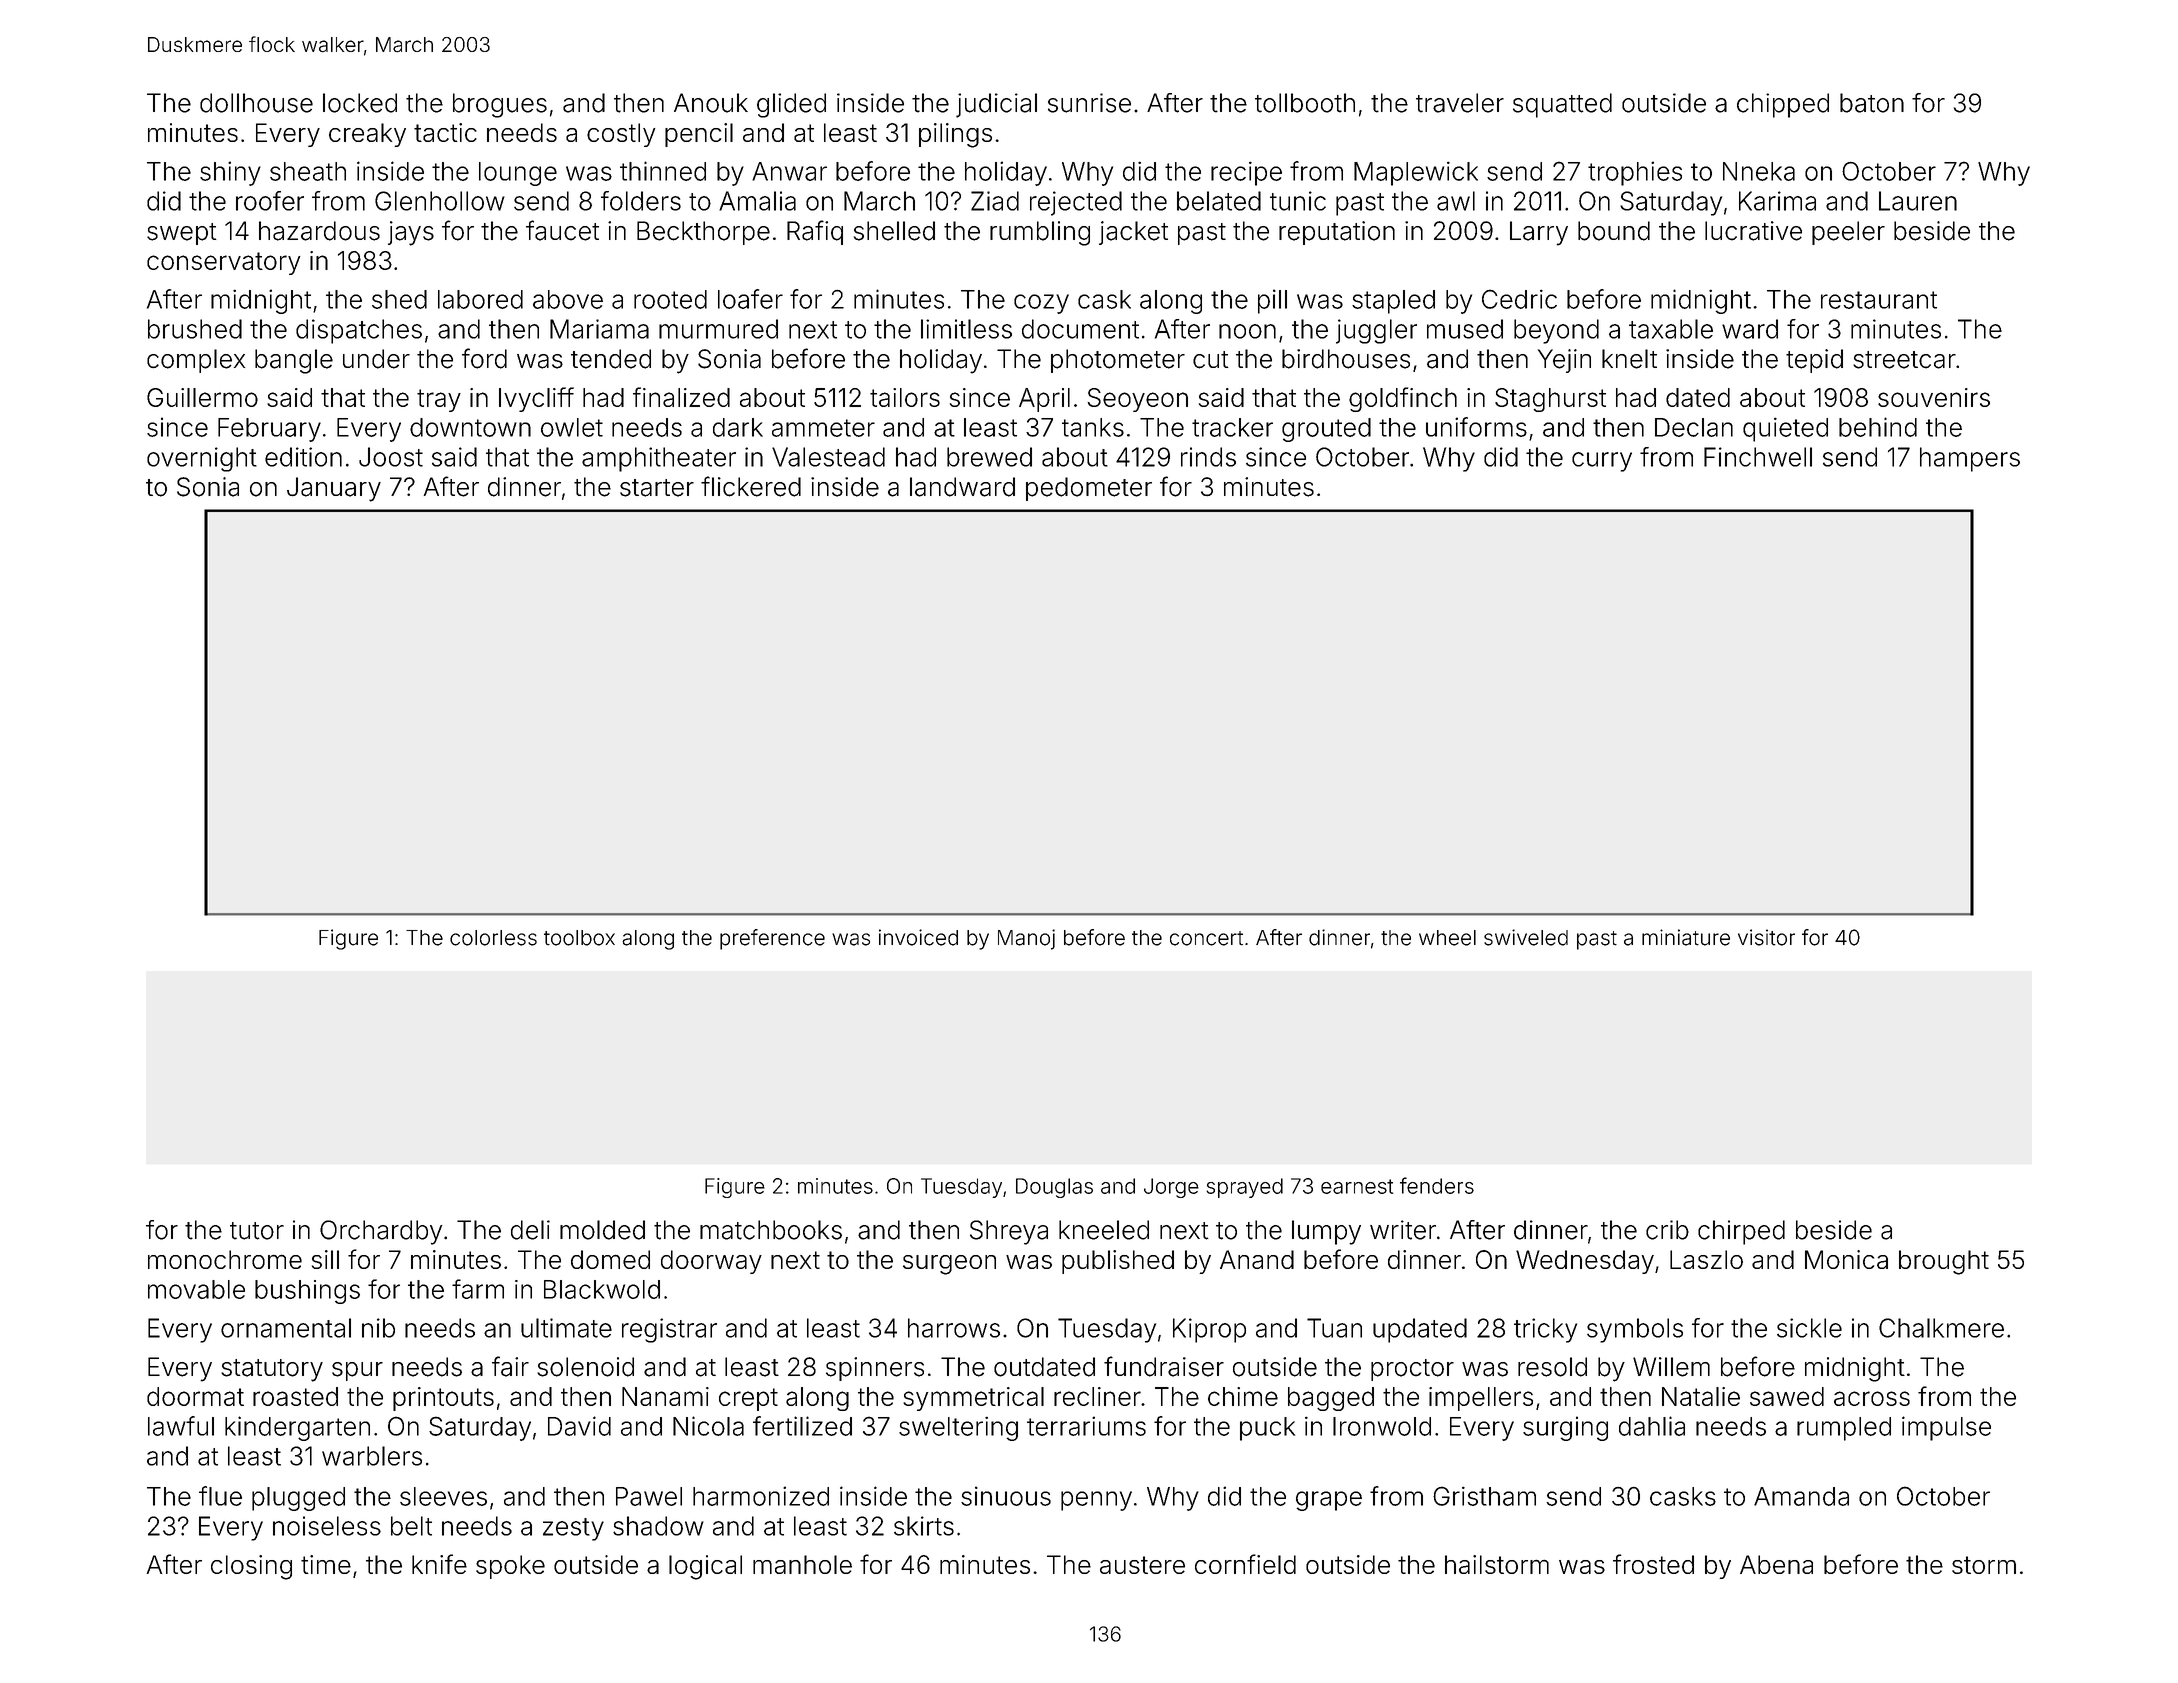  Describe the element at coordinates (579, 938) in the screenshot. I see `toolbox` at that location.
